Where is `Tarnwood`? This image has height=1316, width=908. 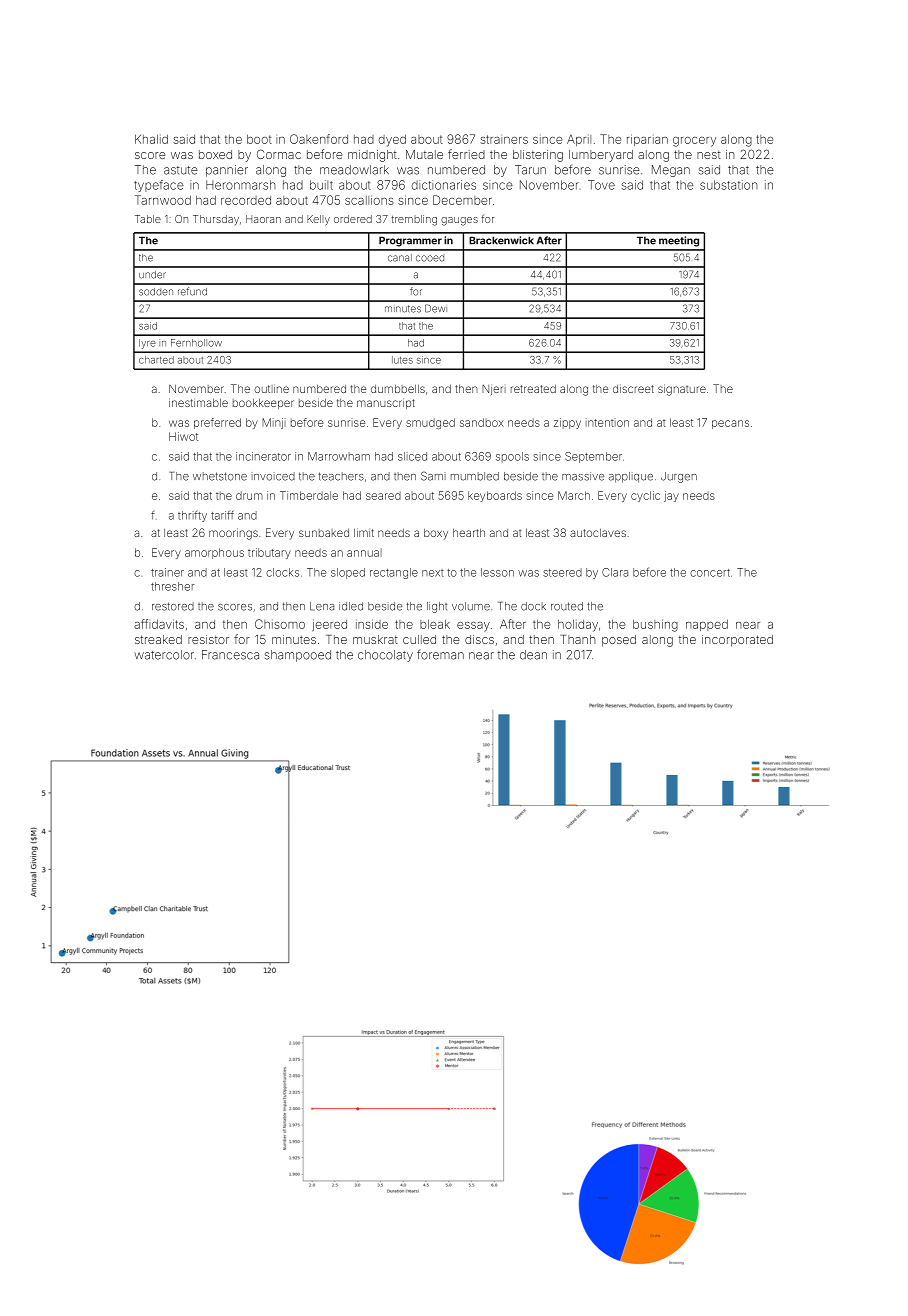 Tarnwood is located at coordinates (163, 200).
